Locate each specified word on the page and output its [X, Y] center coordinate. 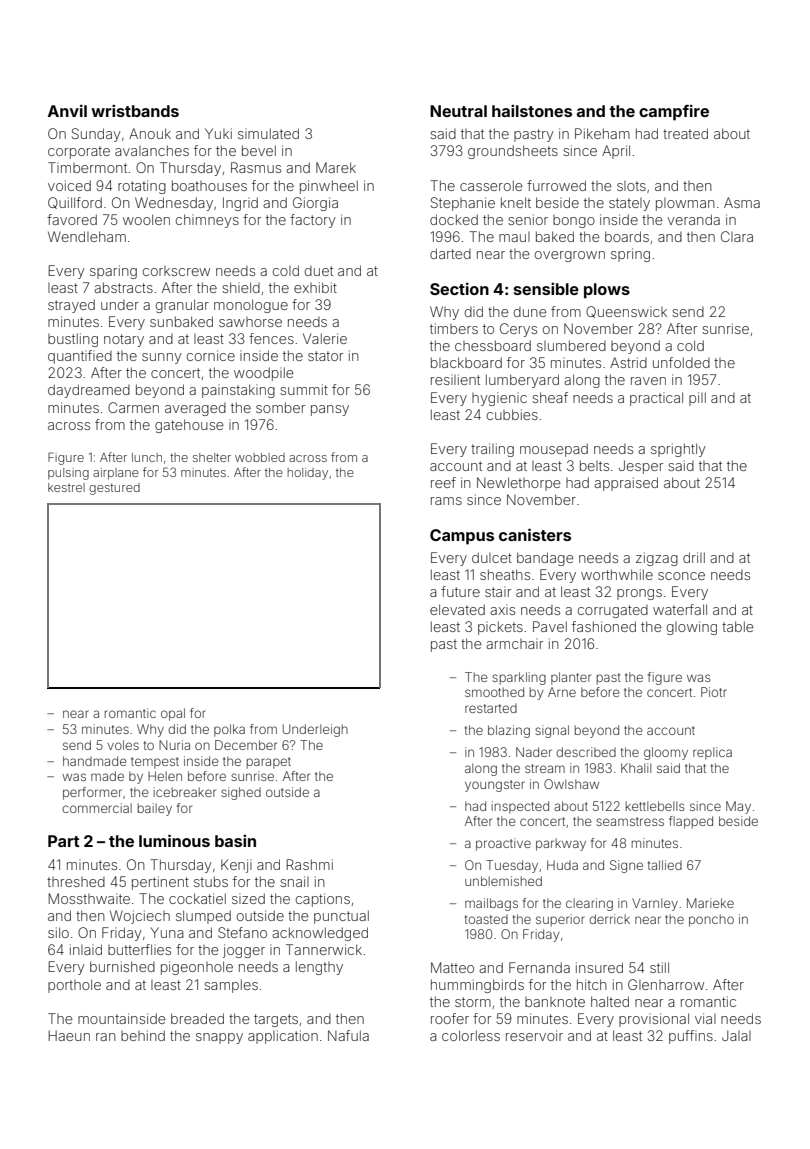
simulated [268, 133]
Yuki [218, 133]
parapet [269, 763]
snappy [219, 1038]
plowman [685, 204]
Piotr [714, 692]
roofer [450, 1018]
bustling [73, 340]
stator [325, 356]
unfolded [681, 362]
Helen [165, 776]
